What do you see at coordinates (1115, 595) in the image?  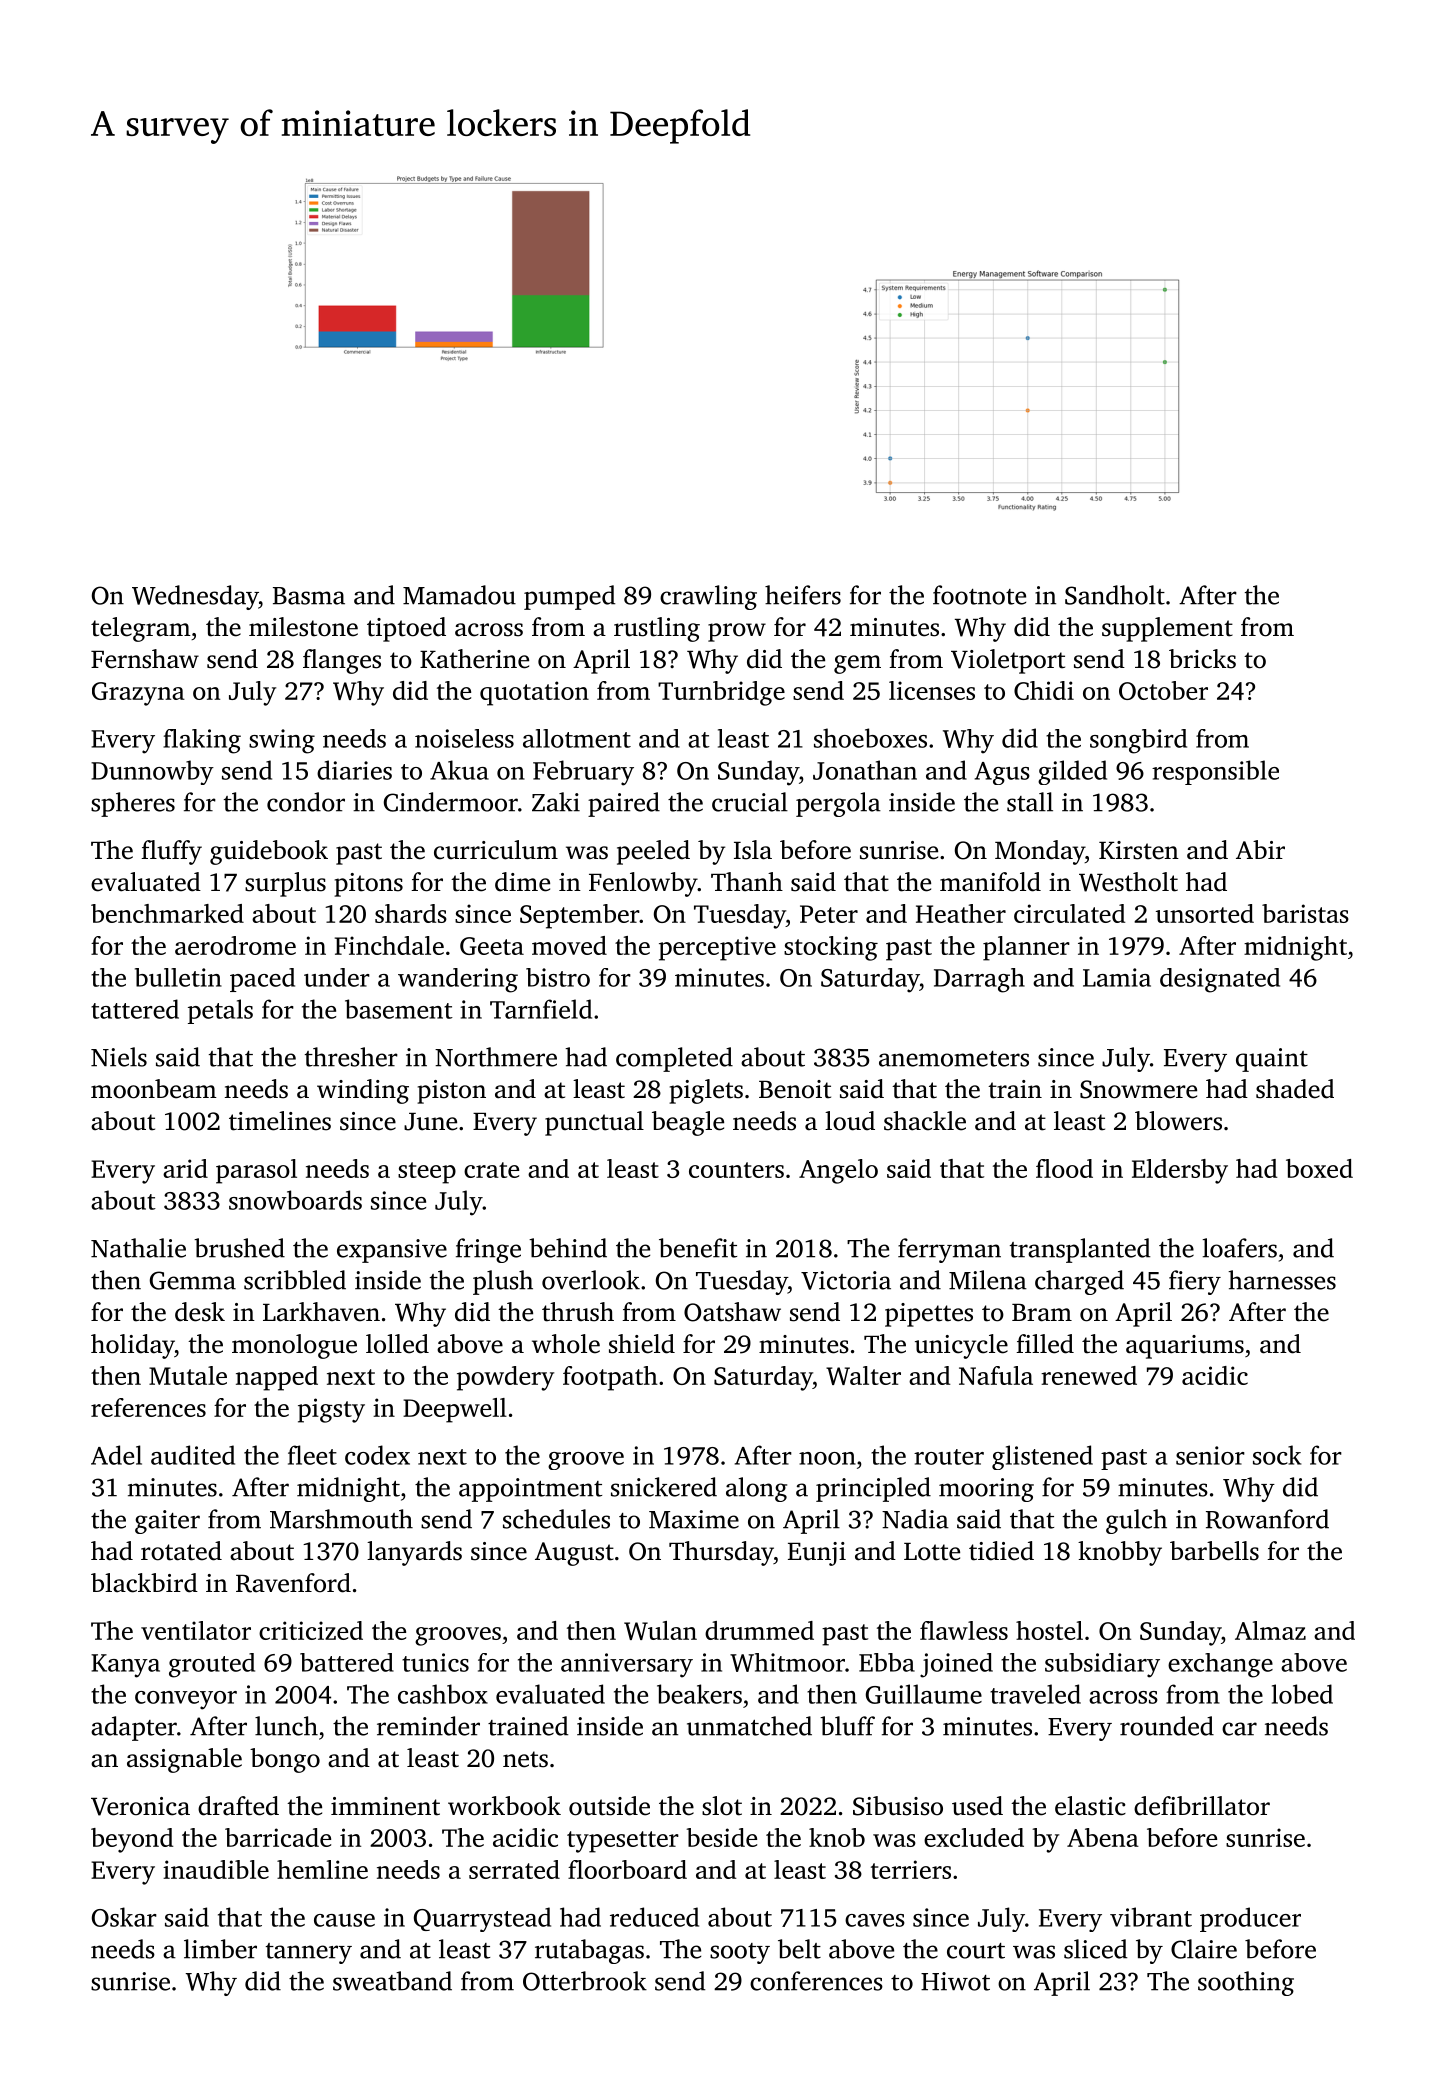 I see `Sandholt` at bounding box center [1115, 595].
